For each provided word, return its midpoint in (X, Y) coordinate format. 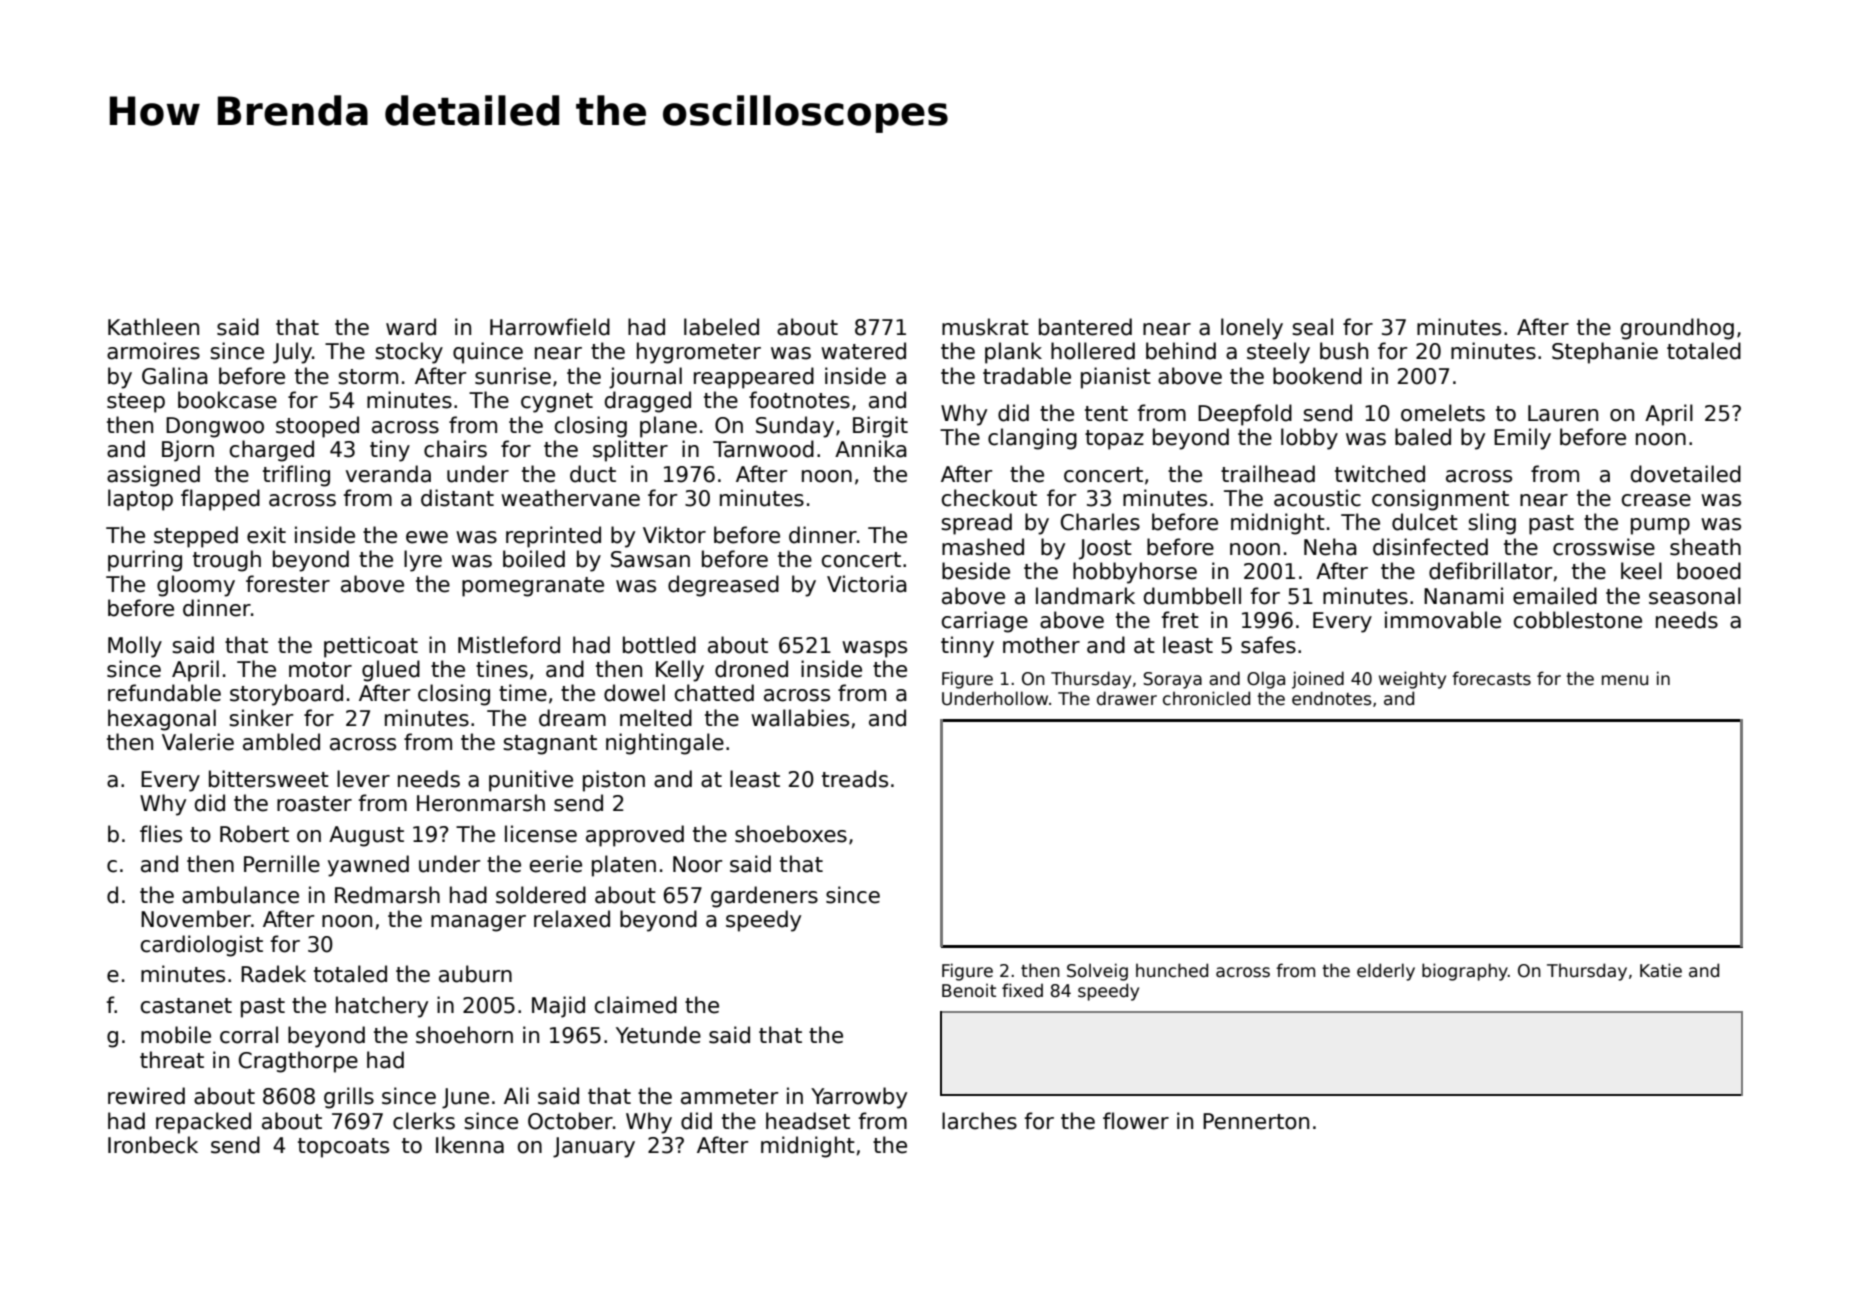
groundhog (1677, 329)
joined (1318, 680)
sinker (261, 718)
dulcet (1425, 522)
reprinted (553, 537)
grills (349, 1098)
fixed (1022, 990)
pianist (1116, 378)
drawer (1127, 698)
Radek (273, 974)
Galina (175, 376)
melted (656, 718)
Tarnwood (763, 449)
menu (1625, 680)
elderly (1386, 972)
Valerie (198, 742)
